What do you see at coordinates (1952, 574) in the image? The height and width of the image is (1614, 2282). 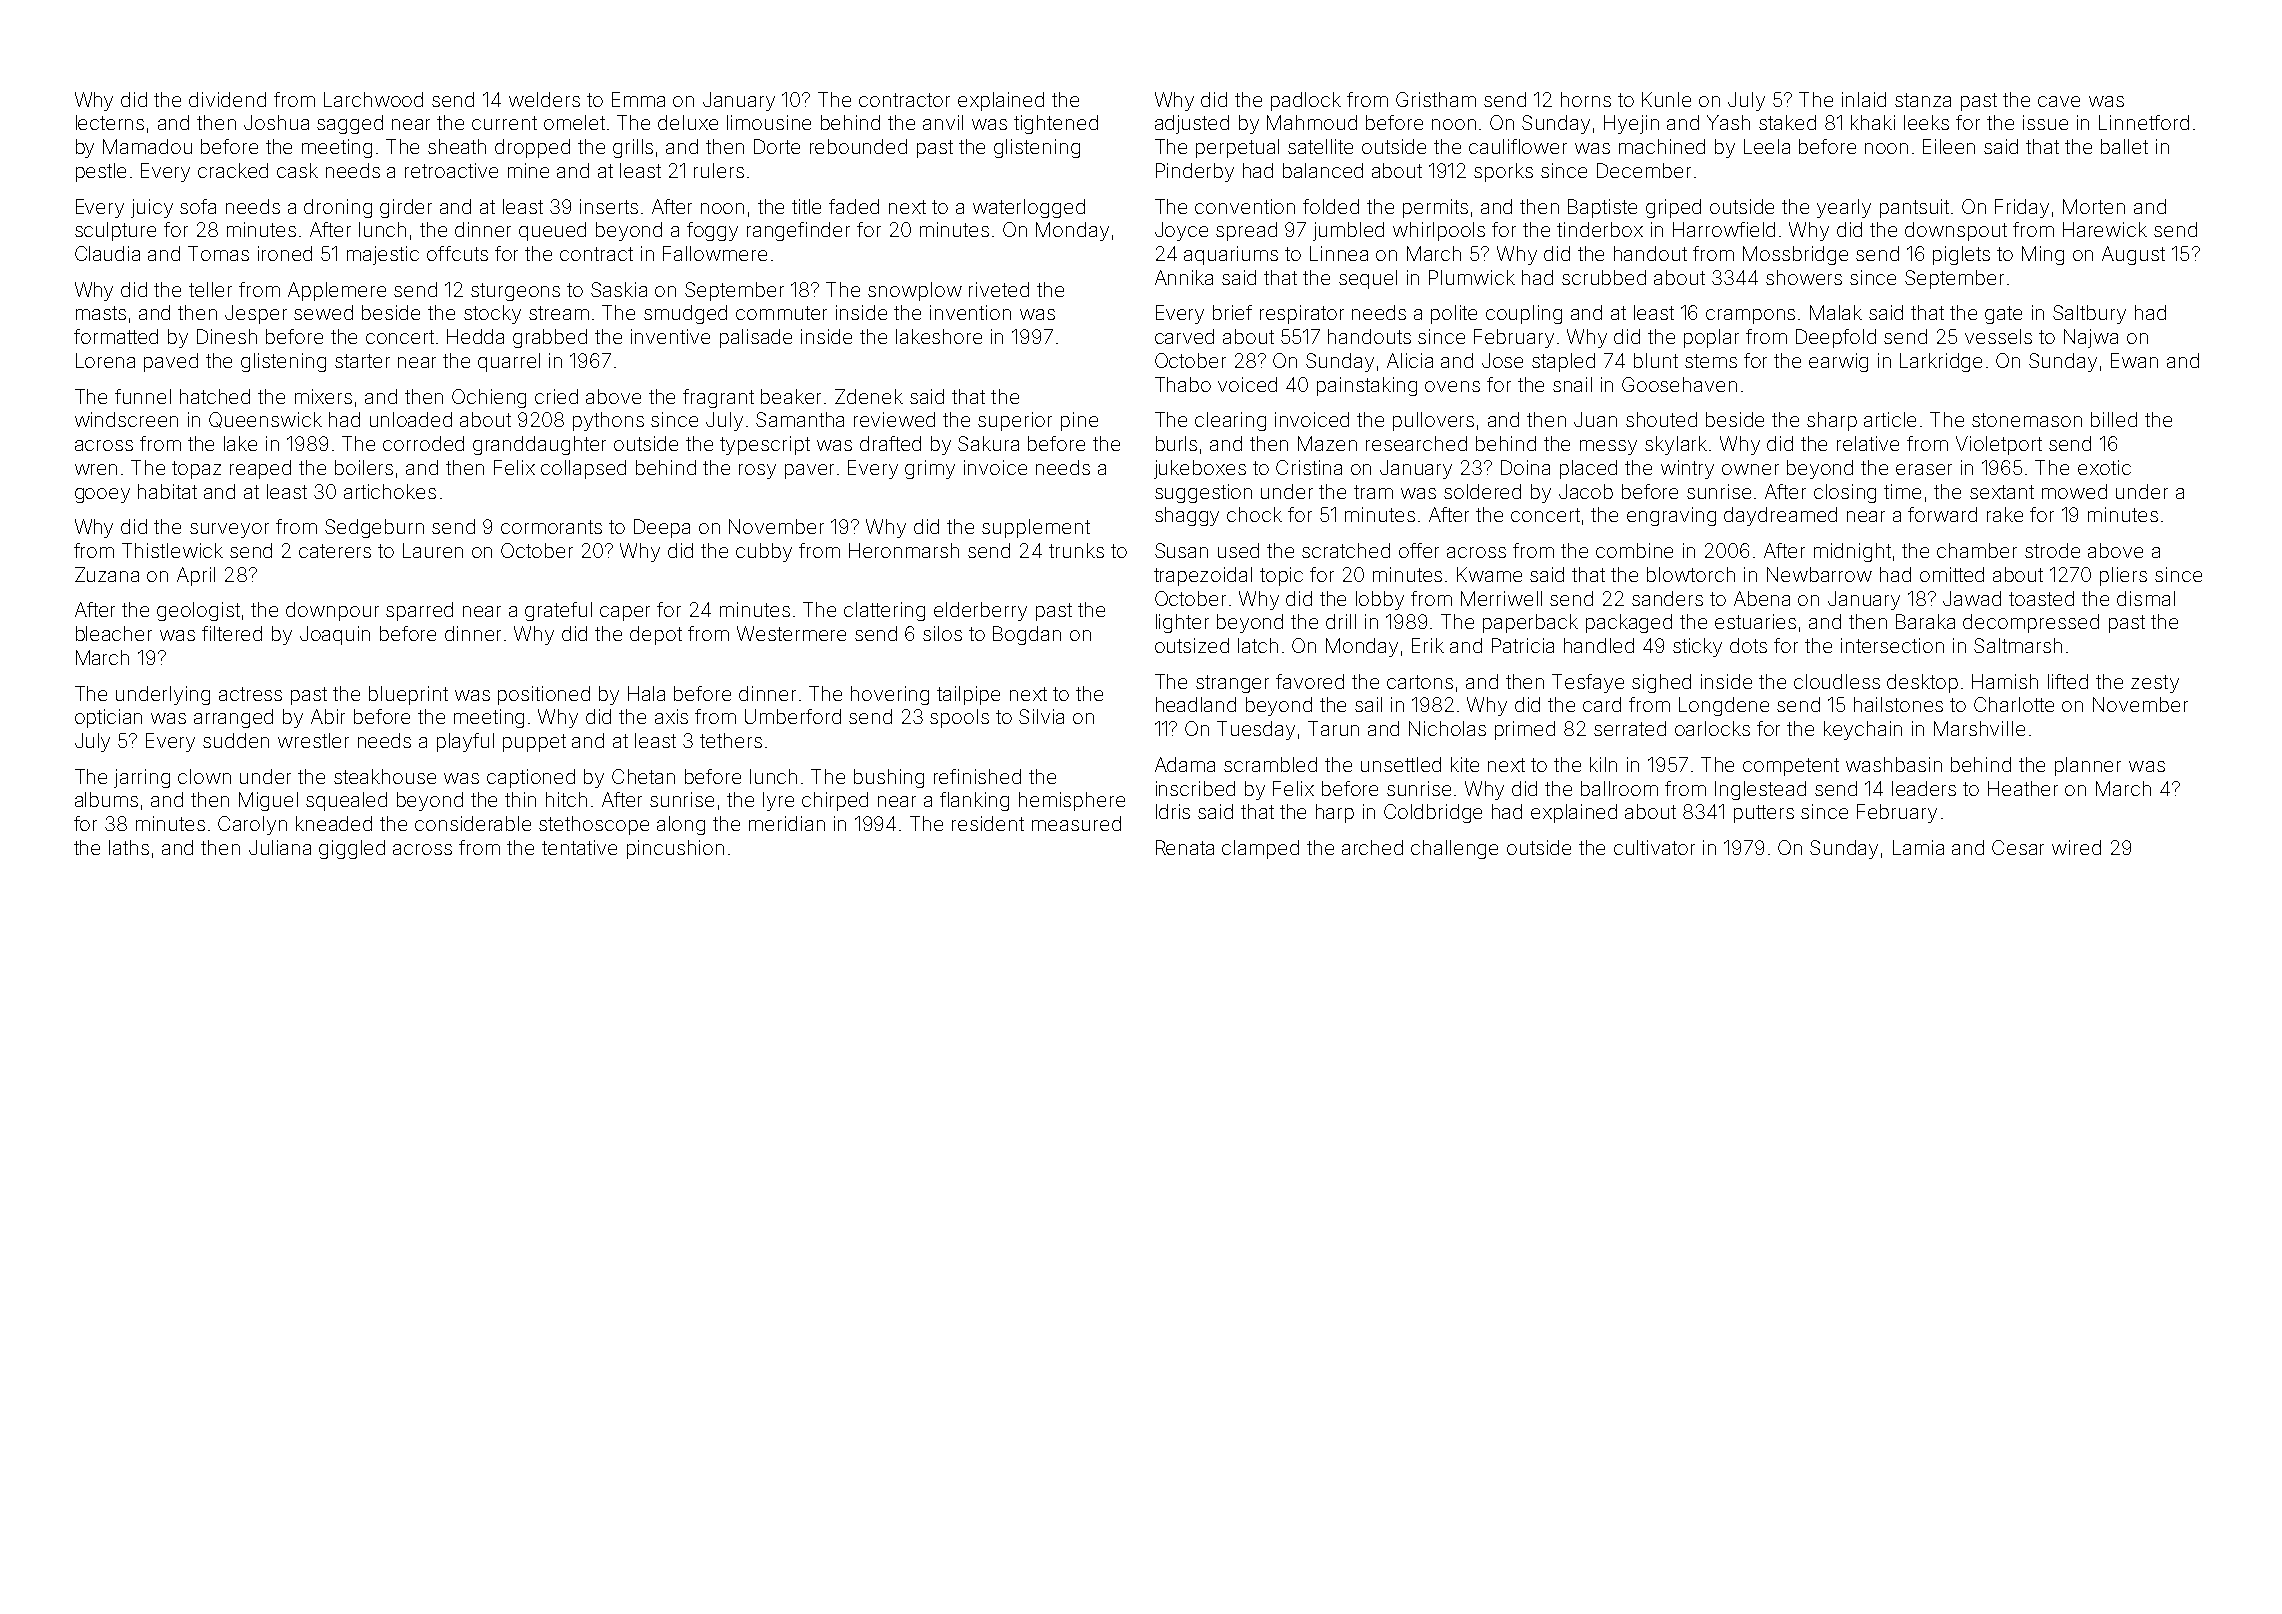 I see `omitted` at bounding box center [1952, 574].
